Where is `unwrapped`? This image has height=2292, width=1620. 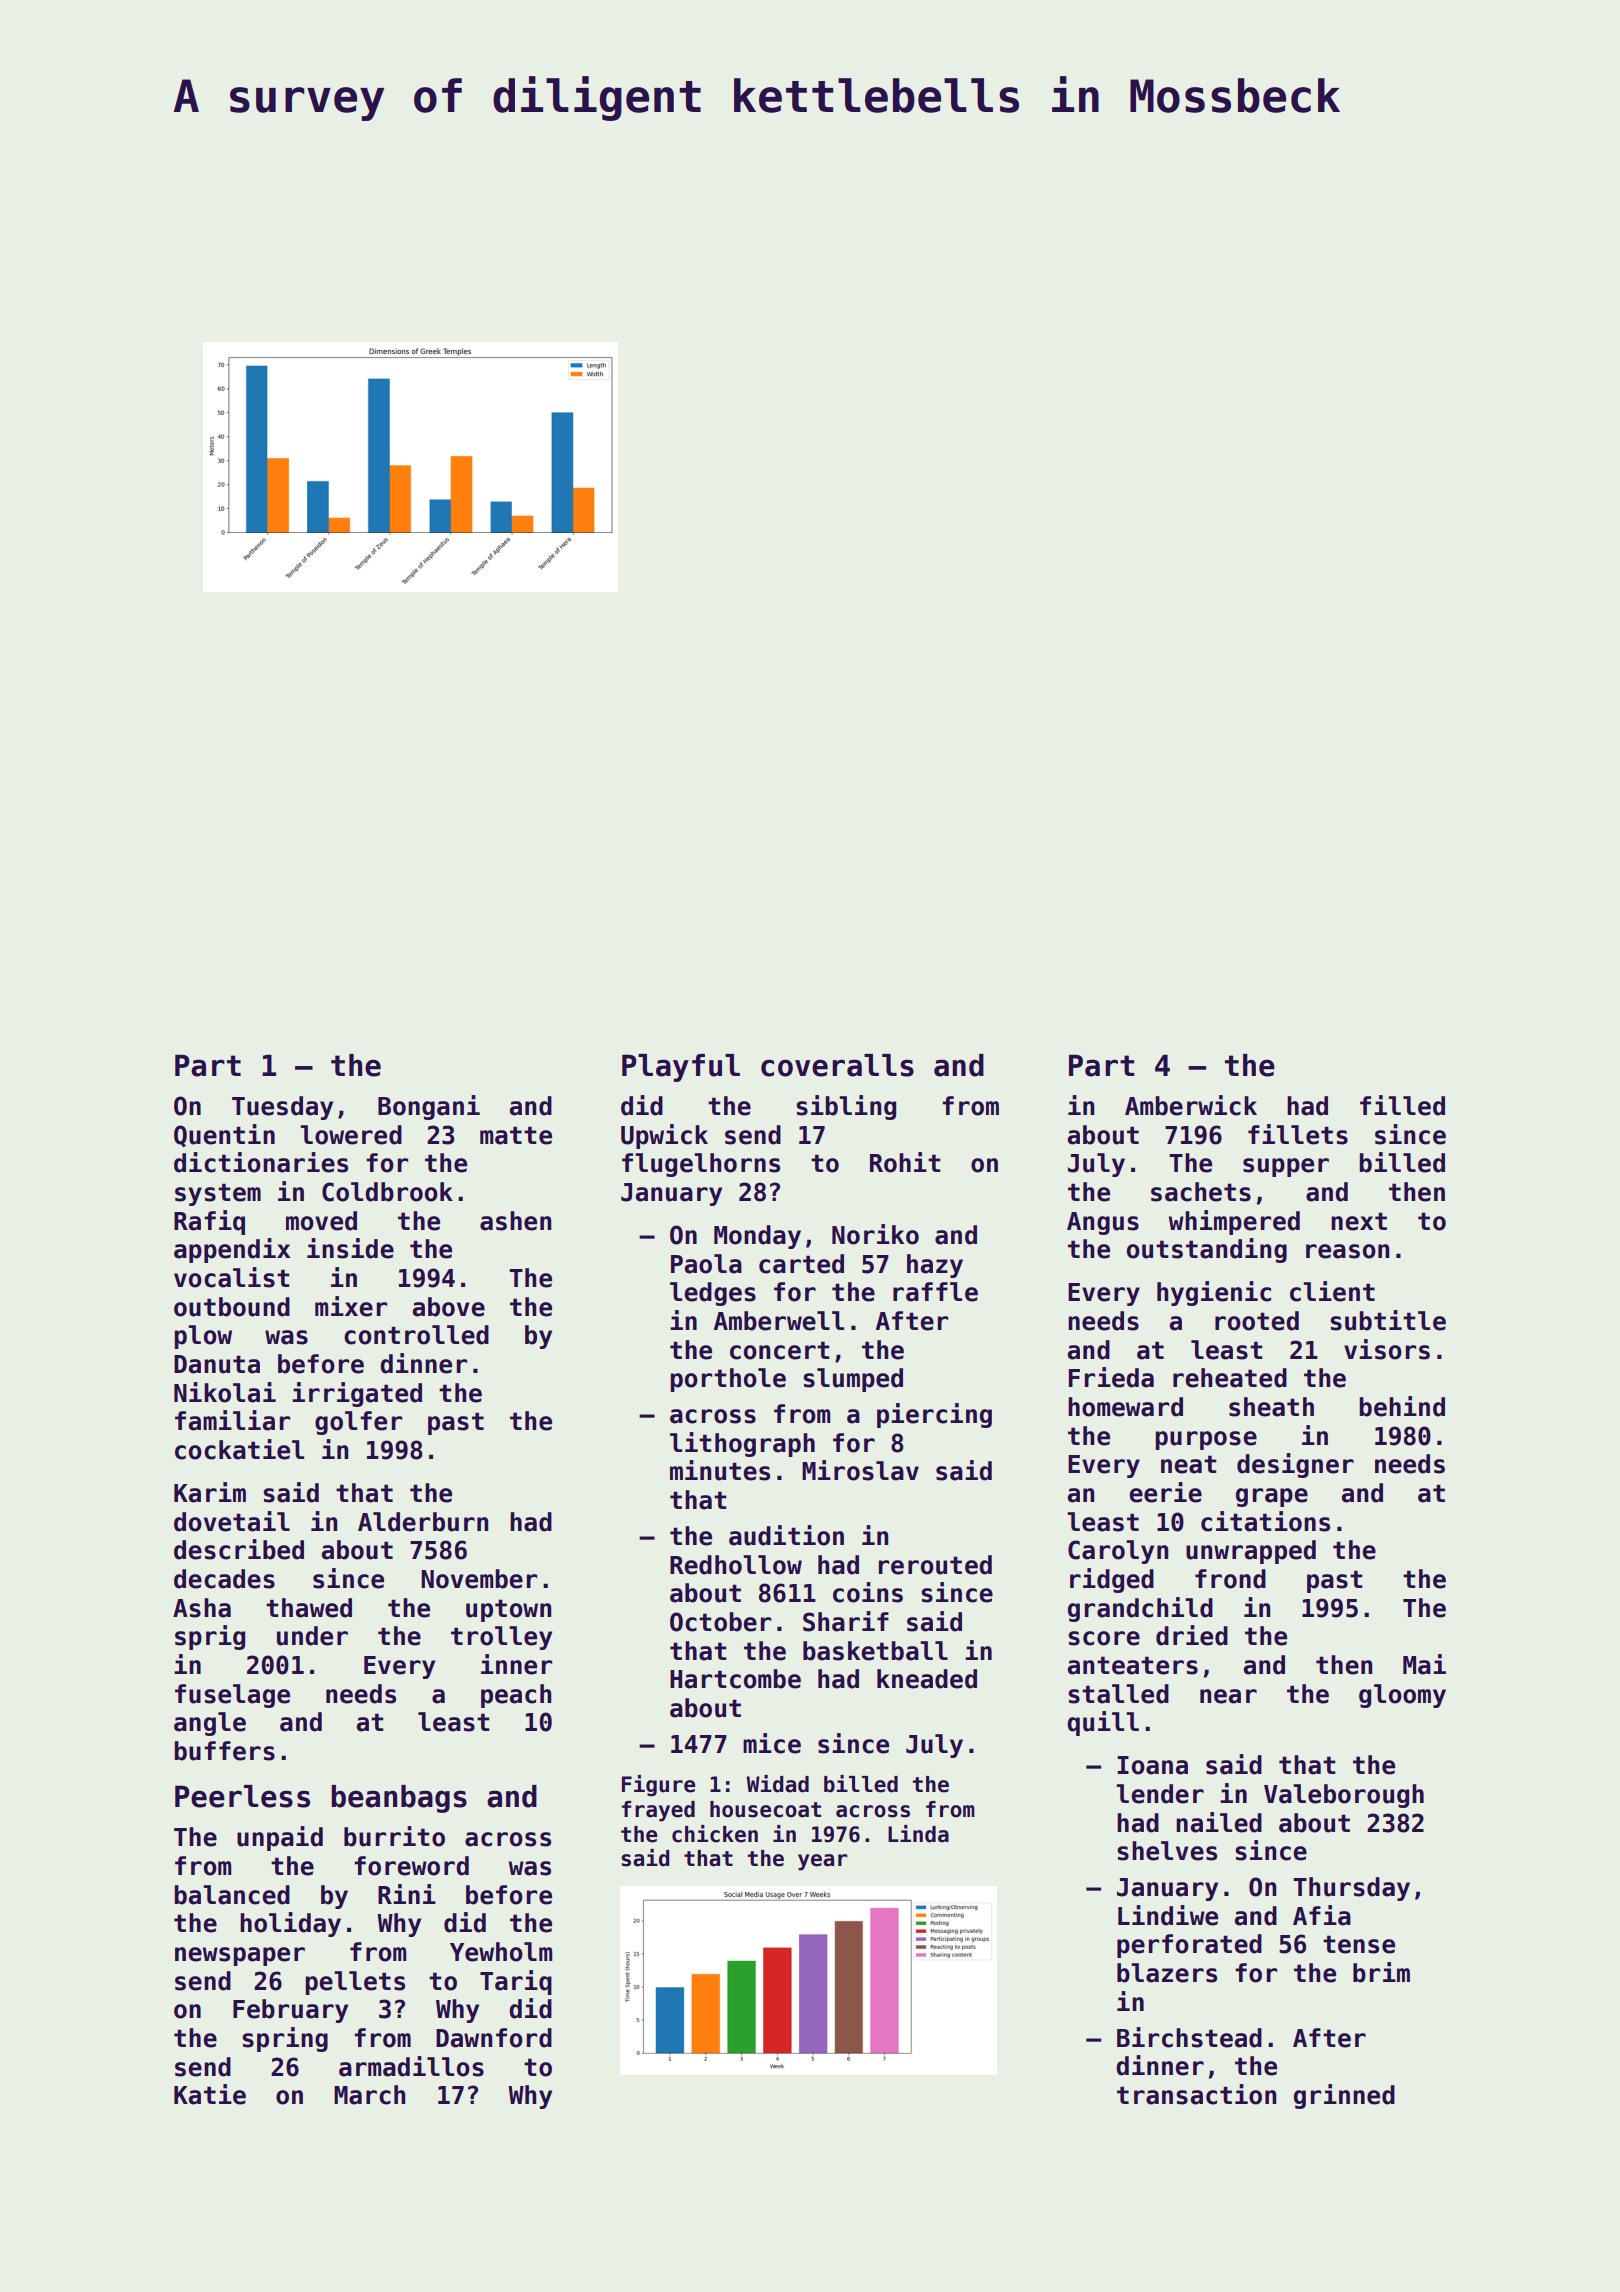 unwrapped is located at coordinates (1251, 1552).
